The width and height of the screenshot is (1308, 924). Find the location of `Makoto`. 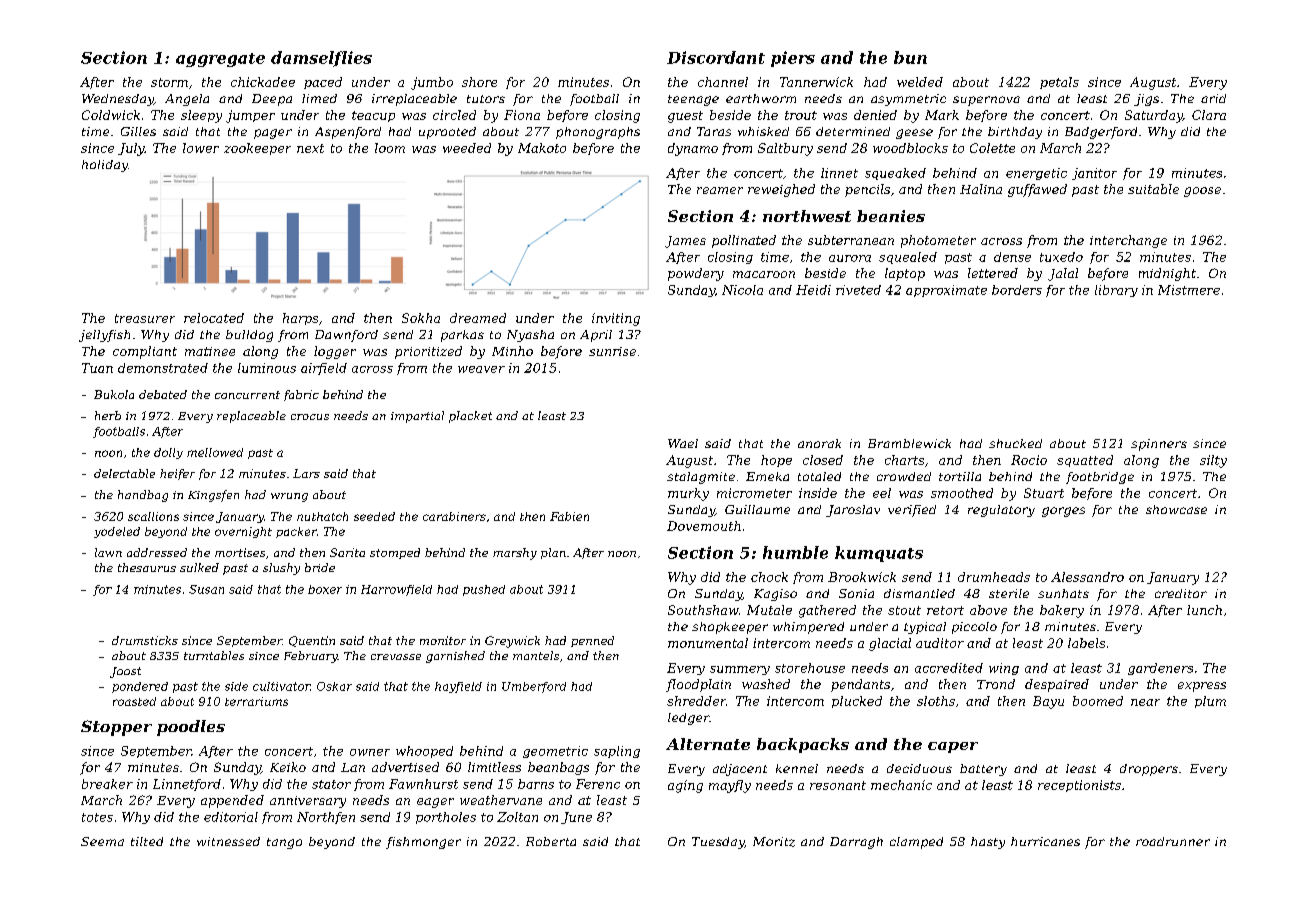

Makoto is located at coordinates (542, 148).
